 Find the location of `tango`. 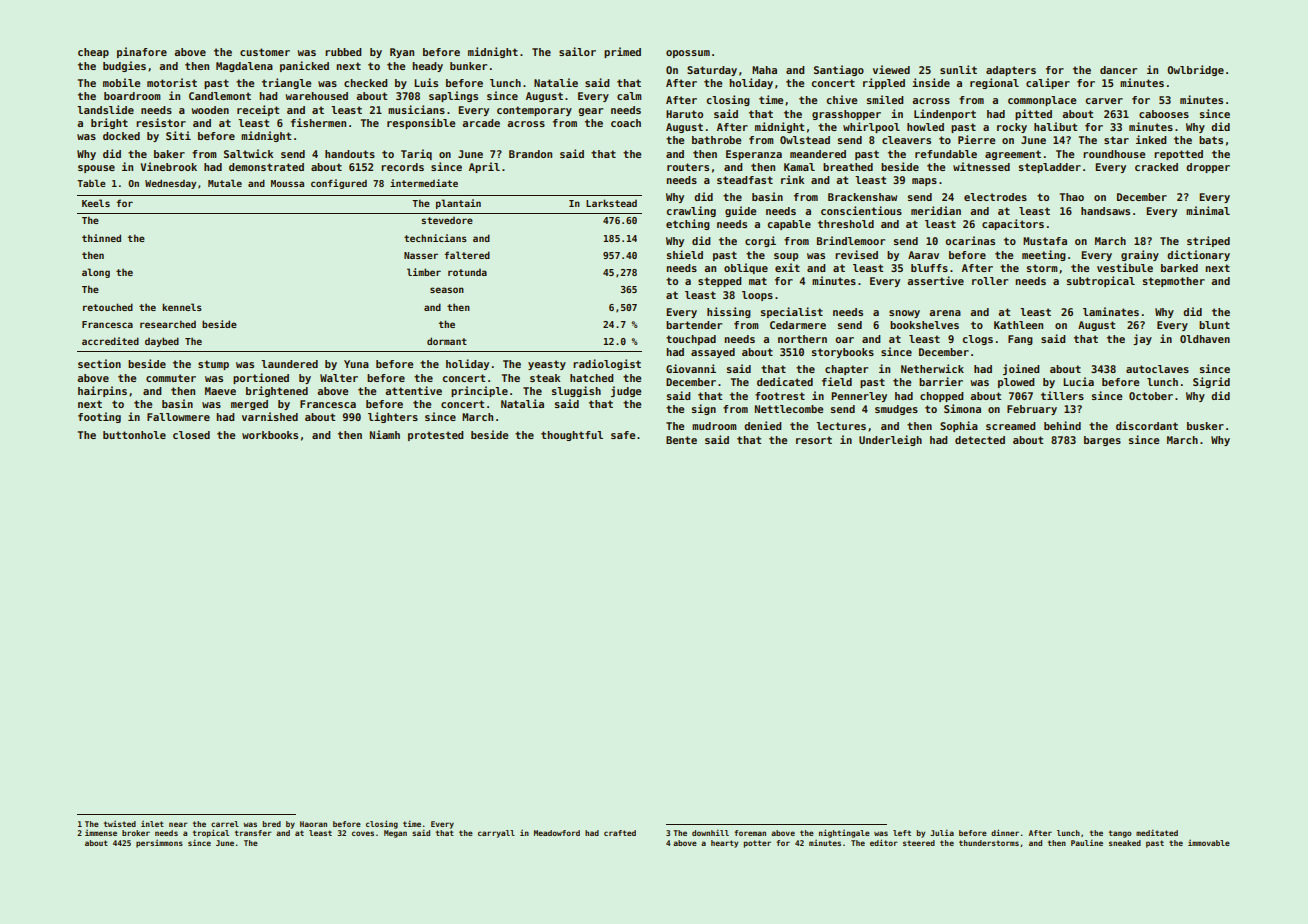

tango is located at coordinates (1120, 834).
